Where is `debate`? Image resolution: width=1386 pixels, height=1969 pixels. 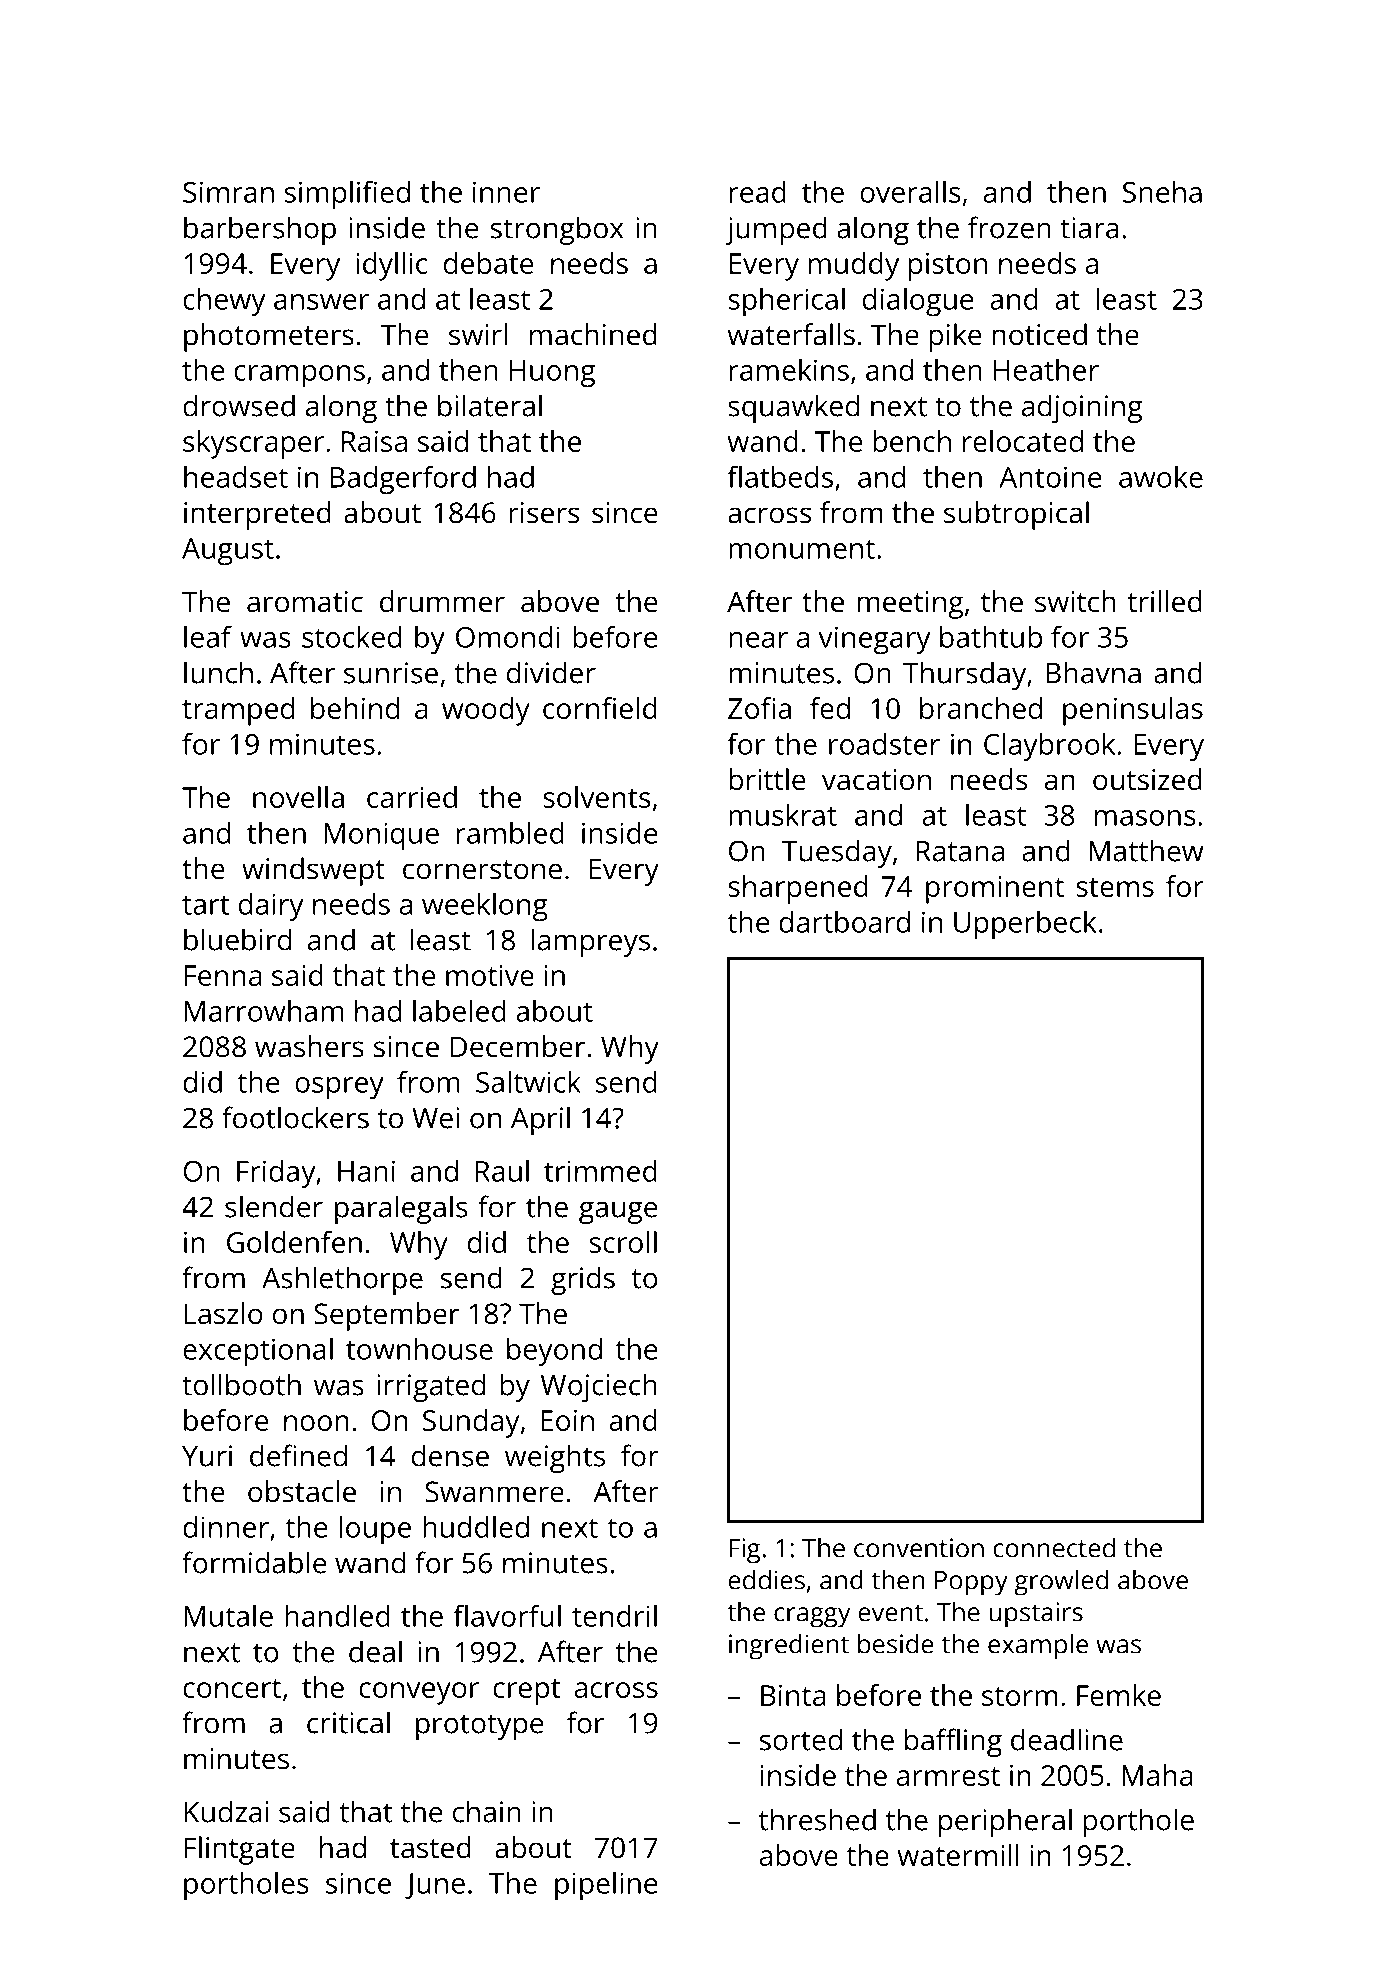 debate is located at coordinates (488, 263).
